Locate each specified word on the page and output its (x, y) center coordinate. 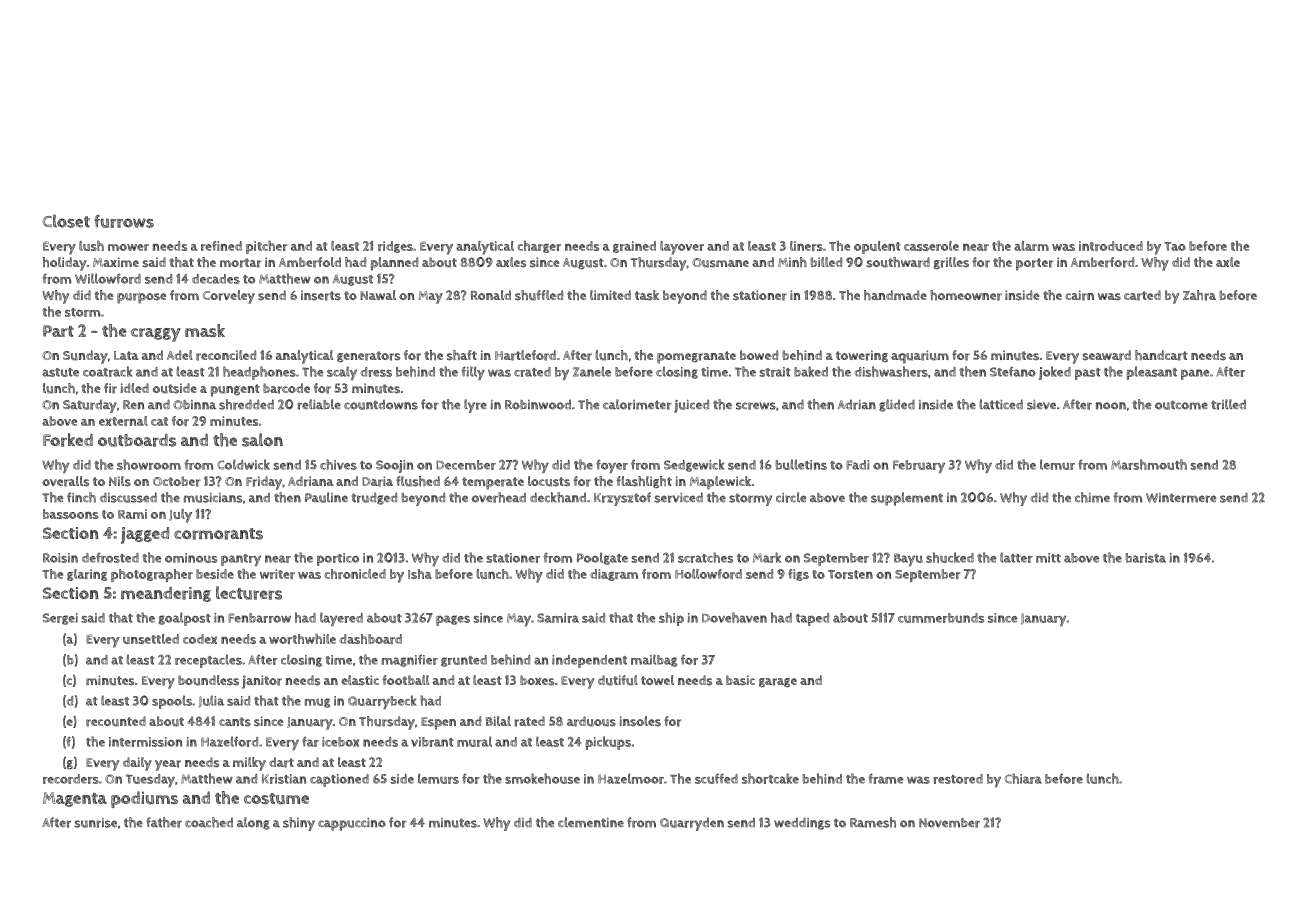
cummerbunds (941, 618)
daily (137, 764)
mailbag (654, 660)
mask (205, 330)
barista (1145, 558)
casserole (931, 246)
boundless (208, 680)
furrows (124, 221)
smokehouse (542, 778)
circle (791, 497)
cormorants (218, 534)
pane (1195, 374)
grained (634, 247)
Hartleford (525, 355)
